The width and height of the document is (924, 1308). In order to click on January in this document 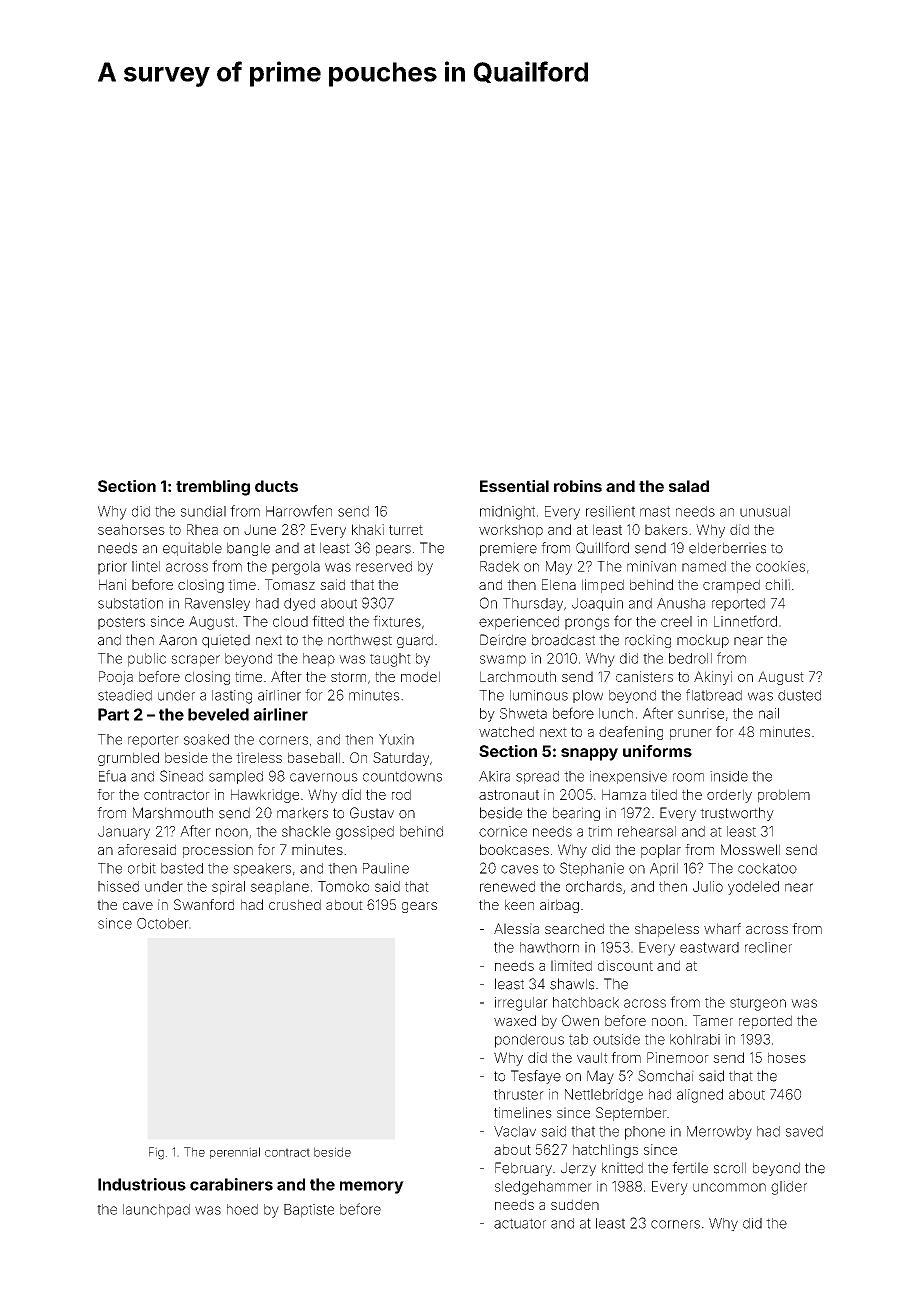, I will do `click(124, 833)`.
